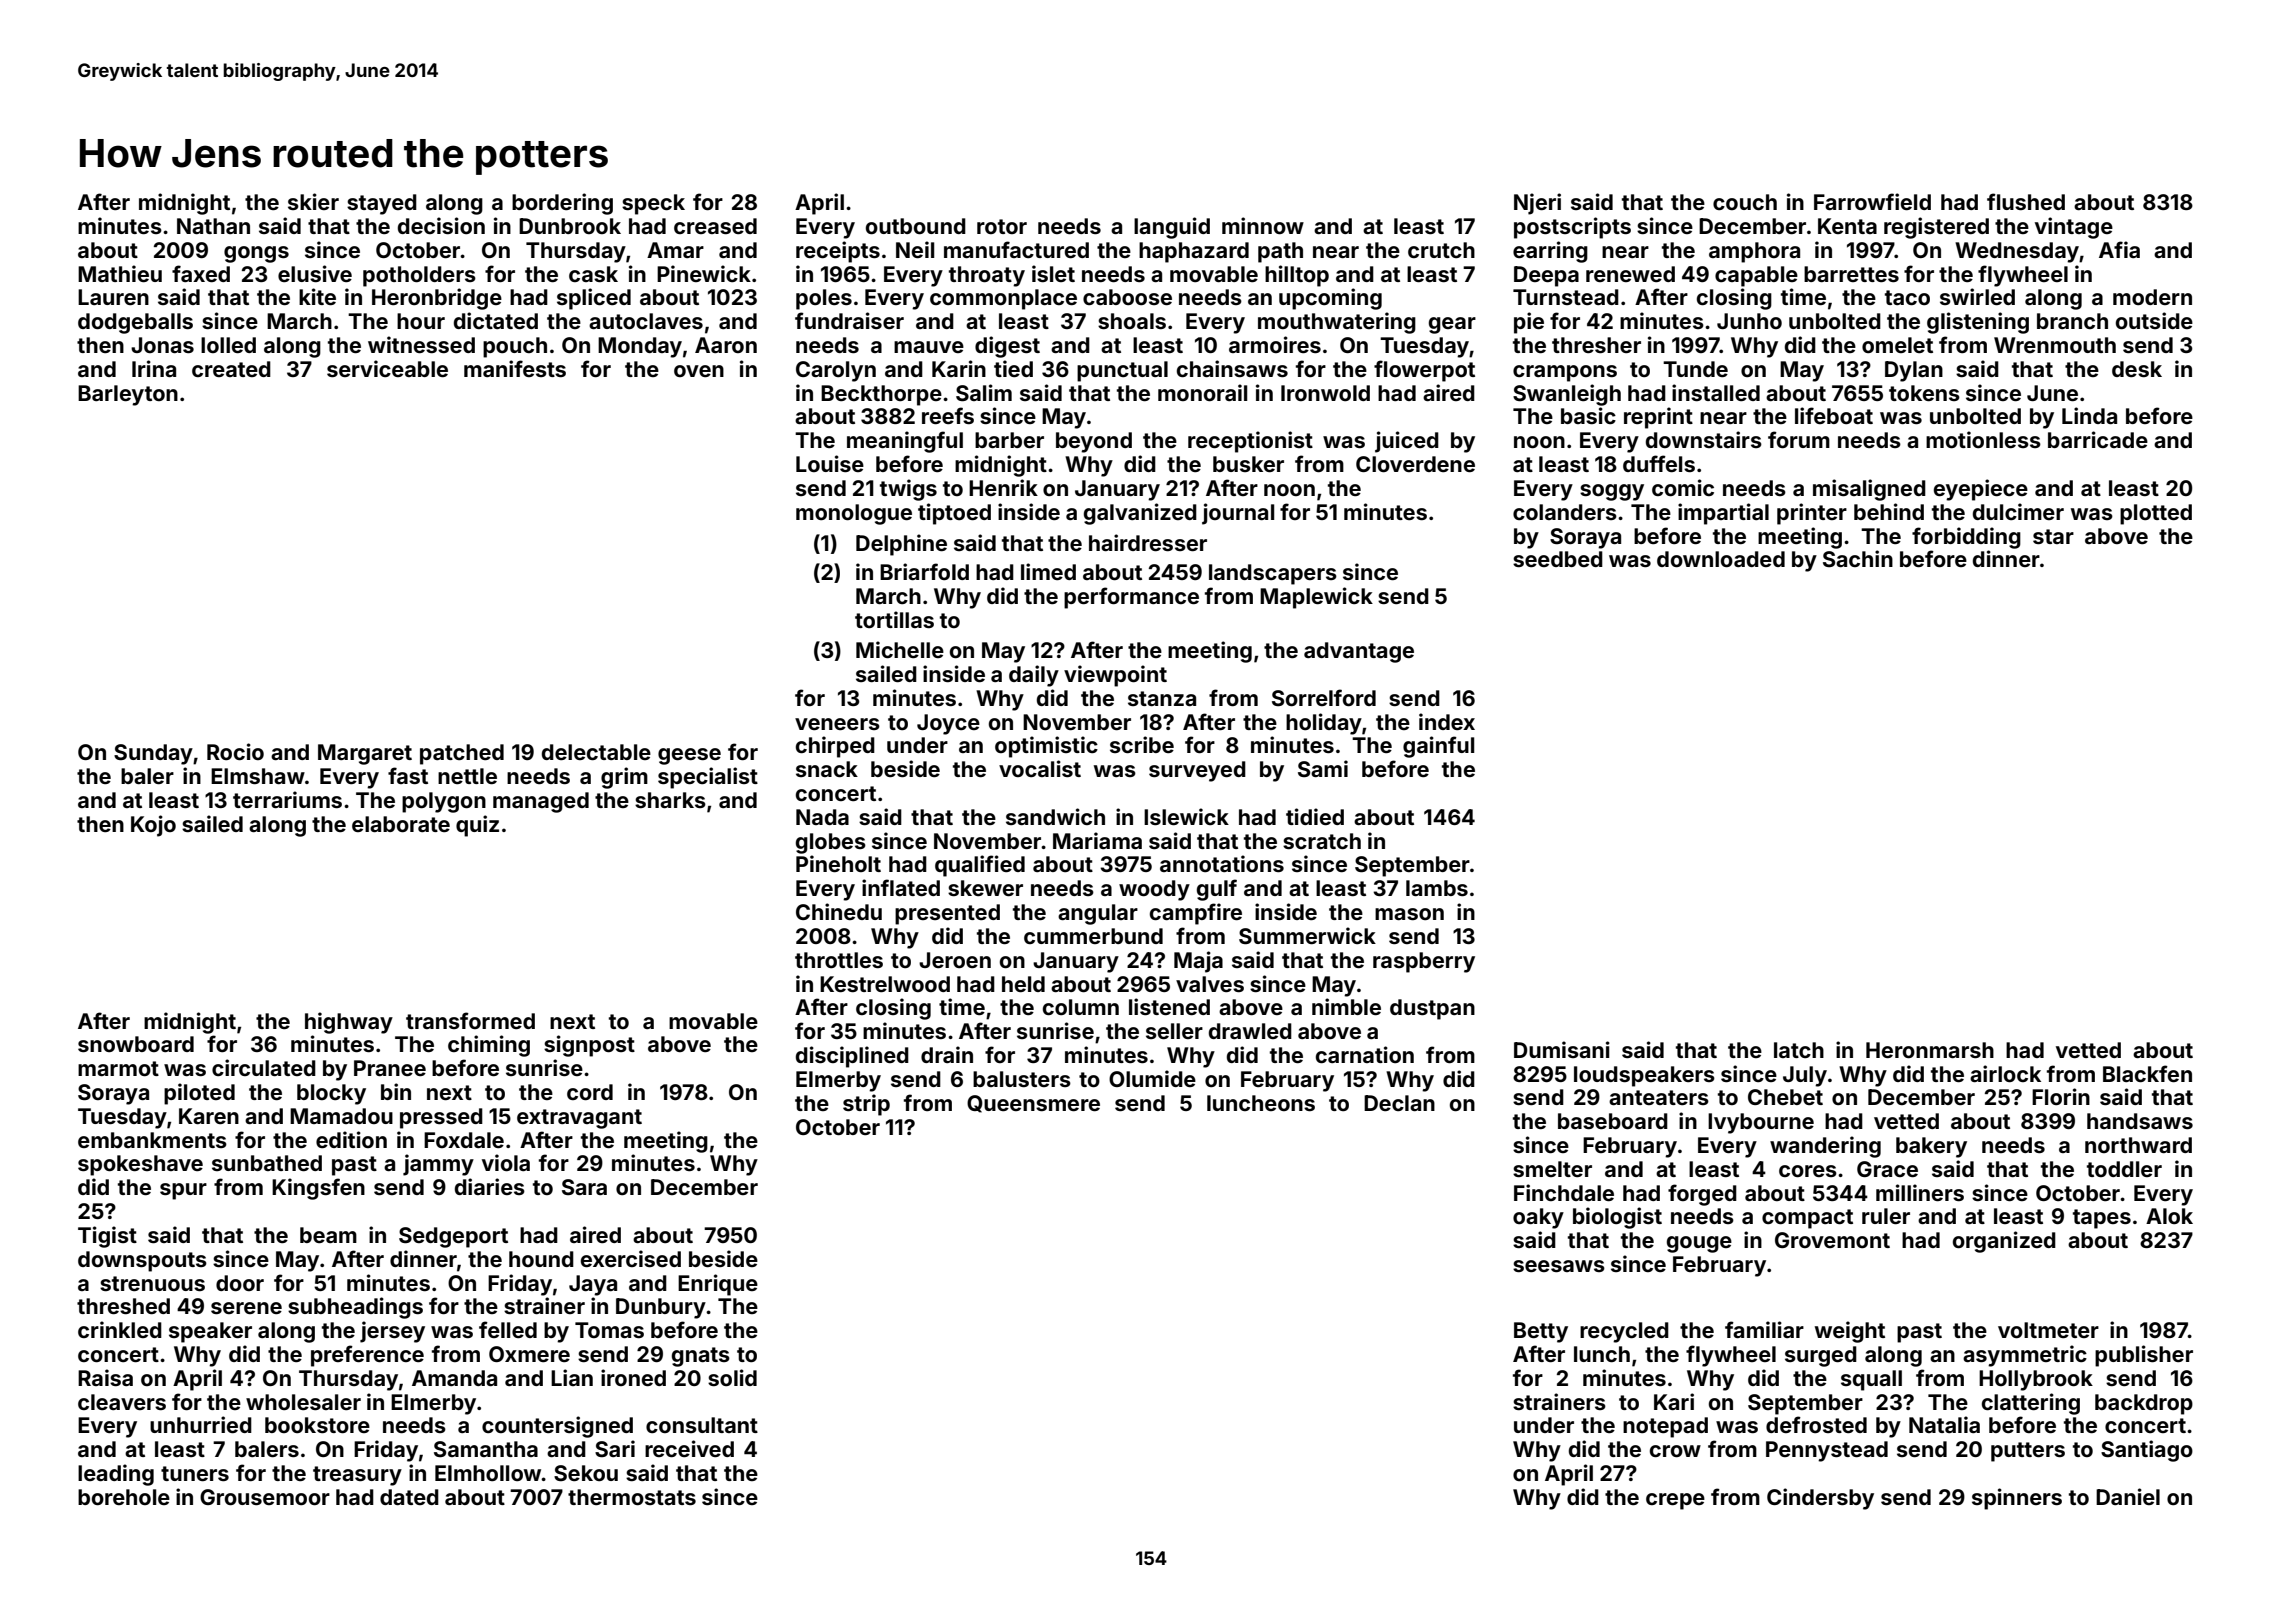 The width and height of the screenshot is (2271, 1606). Describe the element at coordinates (1222, 863) in the screenshot. I see `annotations` at that location.
